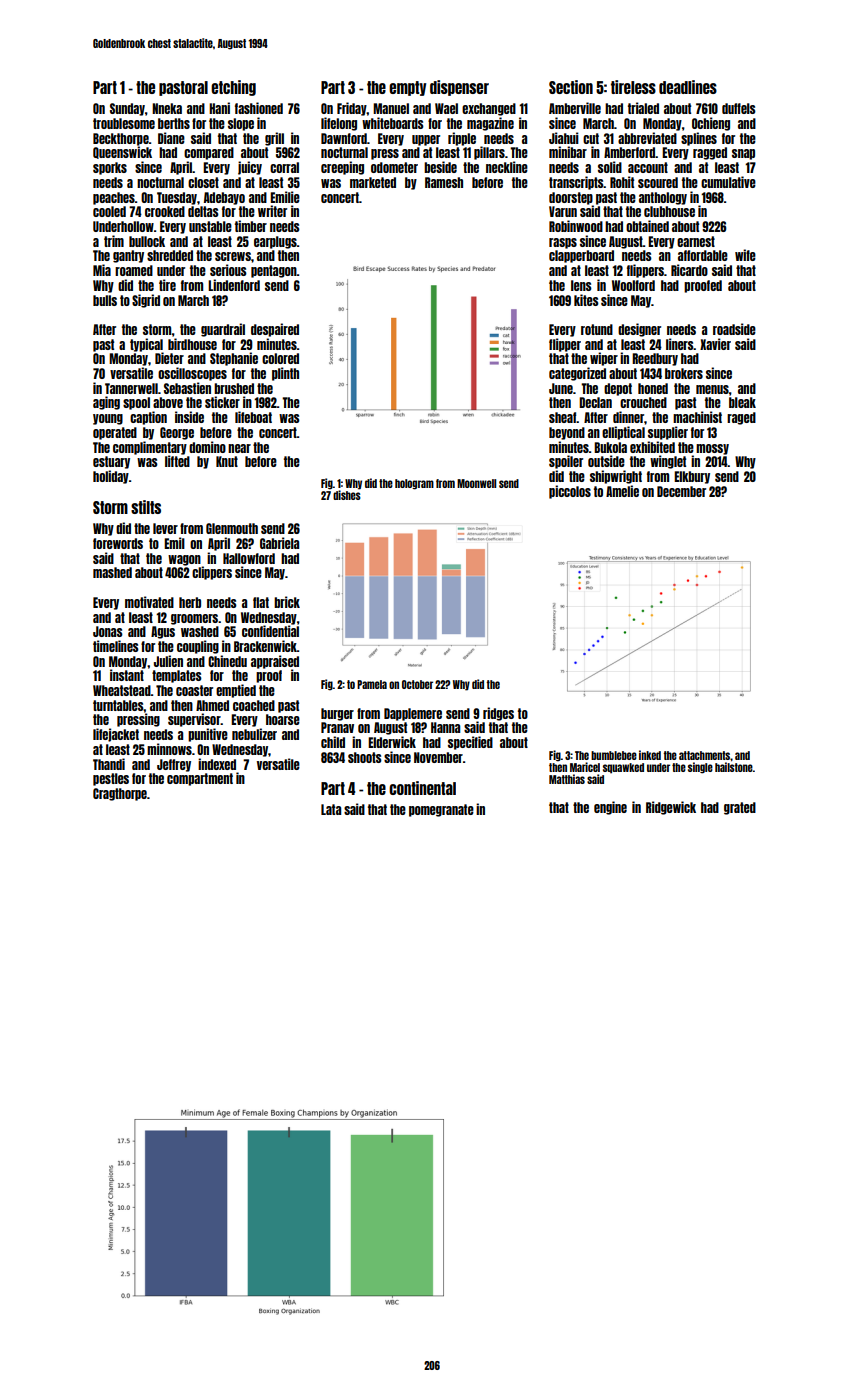 The width and height of the screenshot is (849, 1400). Describe the element at coordinates (124, 123) in the screenshot. I see `troublesome` at that location.
